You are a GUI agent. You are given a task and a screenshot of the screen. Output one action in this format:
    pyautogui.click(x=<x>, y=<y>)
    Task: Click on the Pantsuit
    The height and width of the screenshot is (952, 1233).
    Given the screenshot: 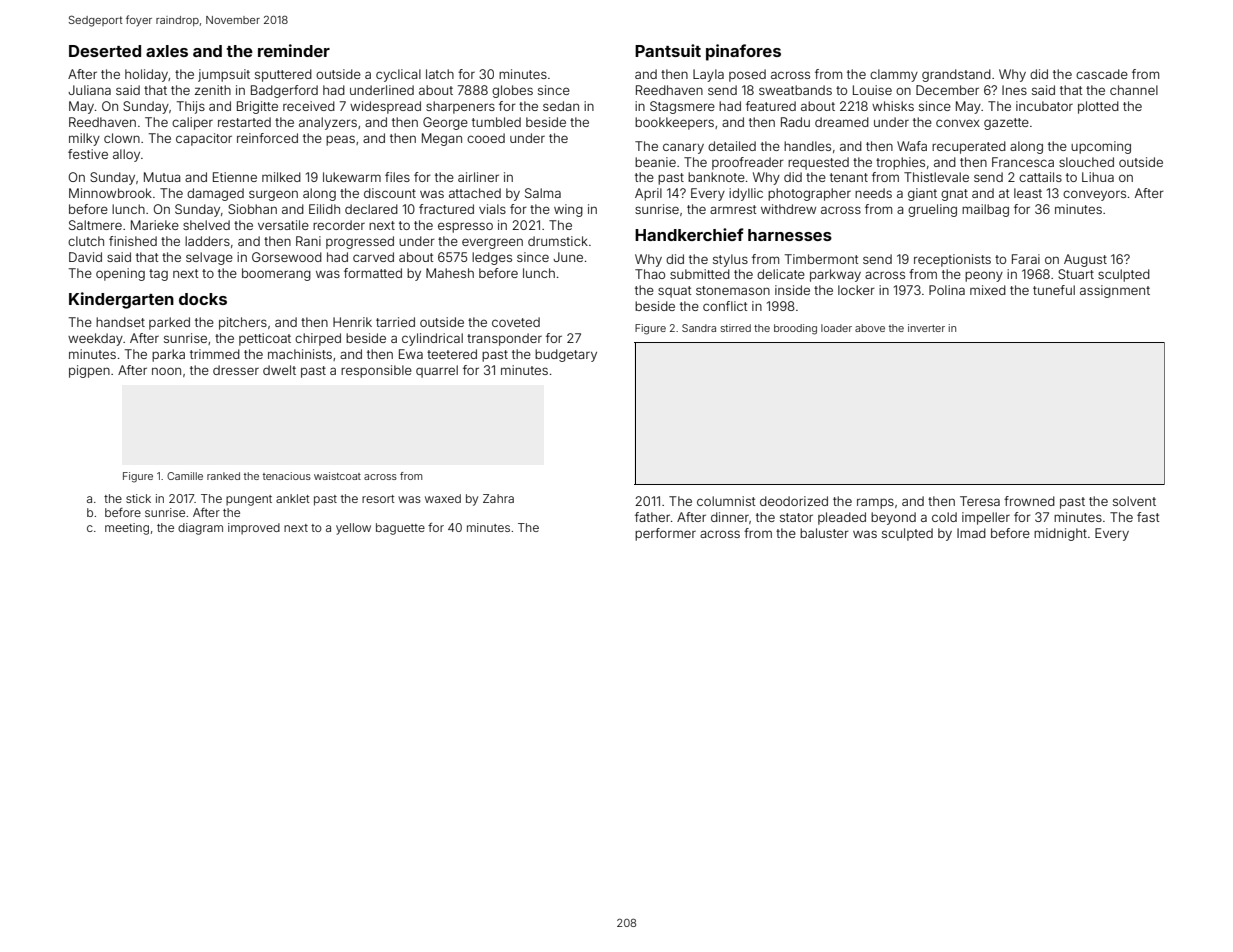 What is the action you would take?
    pyautogui.click(x=668, y=50)
